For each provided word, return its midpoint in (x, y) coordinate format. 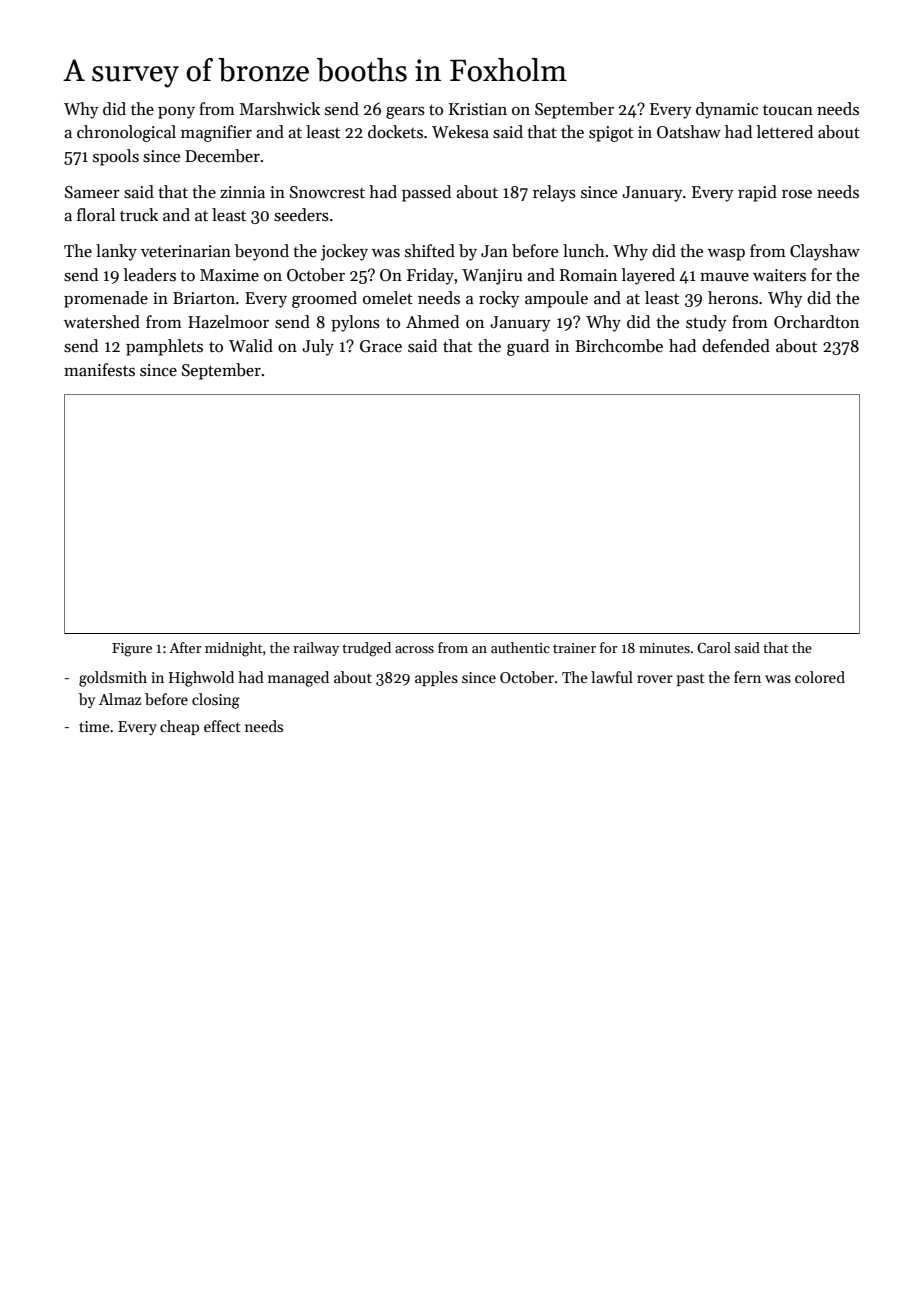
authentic (520, 647)
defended (736, 346)
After (185, 647)
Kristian (478, 109)
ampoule (556, 299)
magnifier (216, 133)
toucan (788, 109)
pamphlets (164, 347)
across (414, 649)
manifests (99, 370)
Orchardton (816, 322)
